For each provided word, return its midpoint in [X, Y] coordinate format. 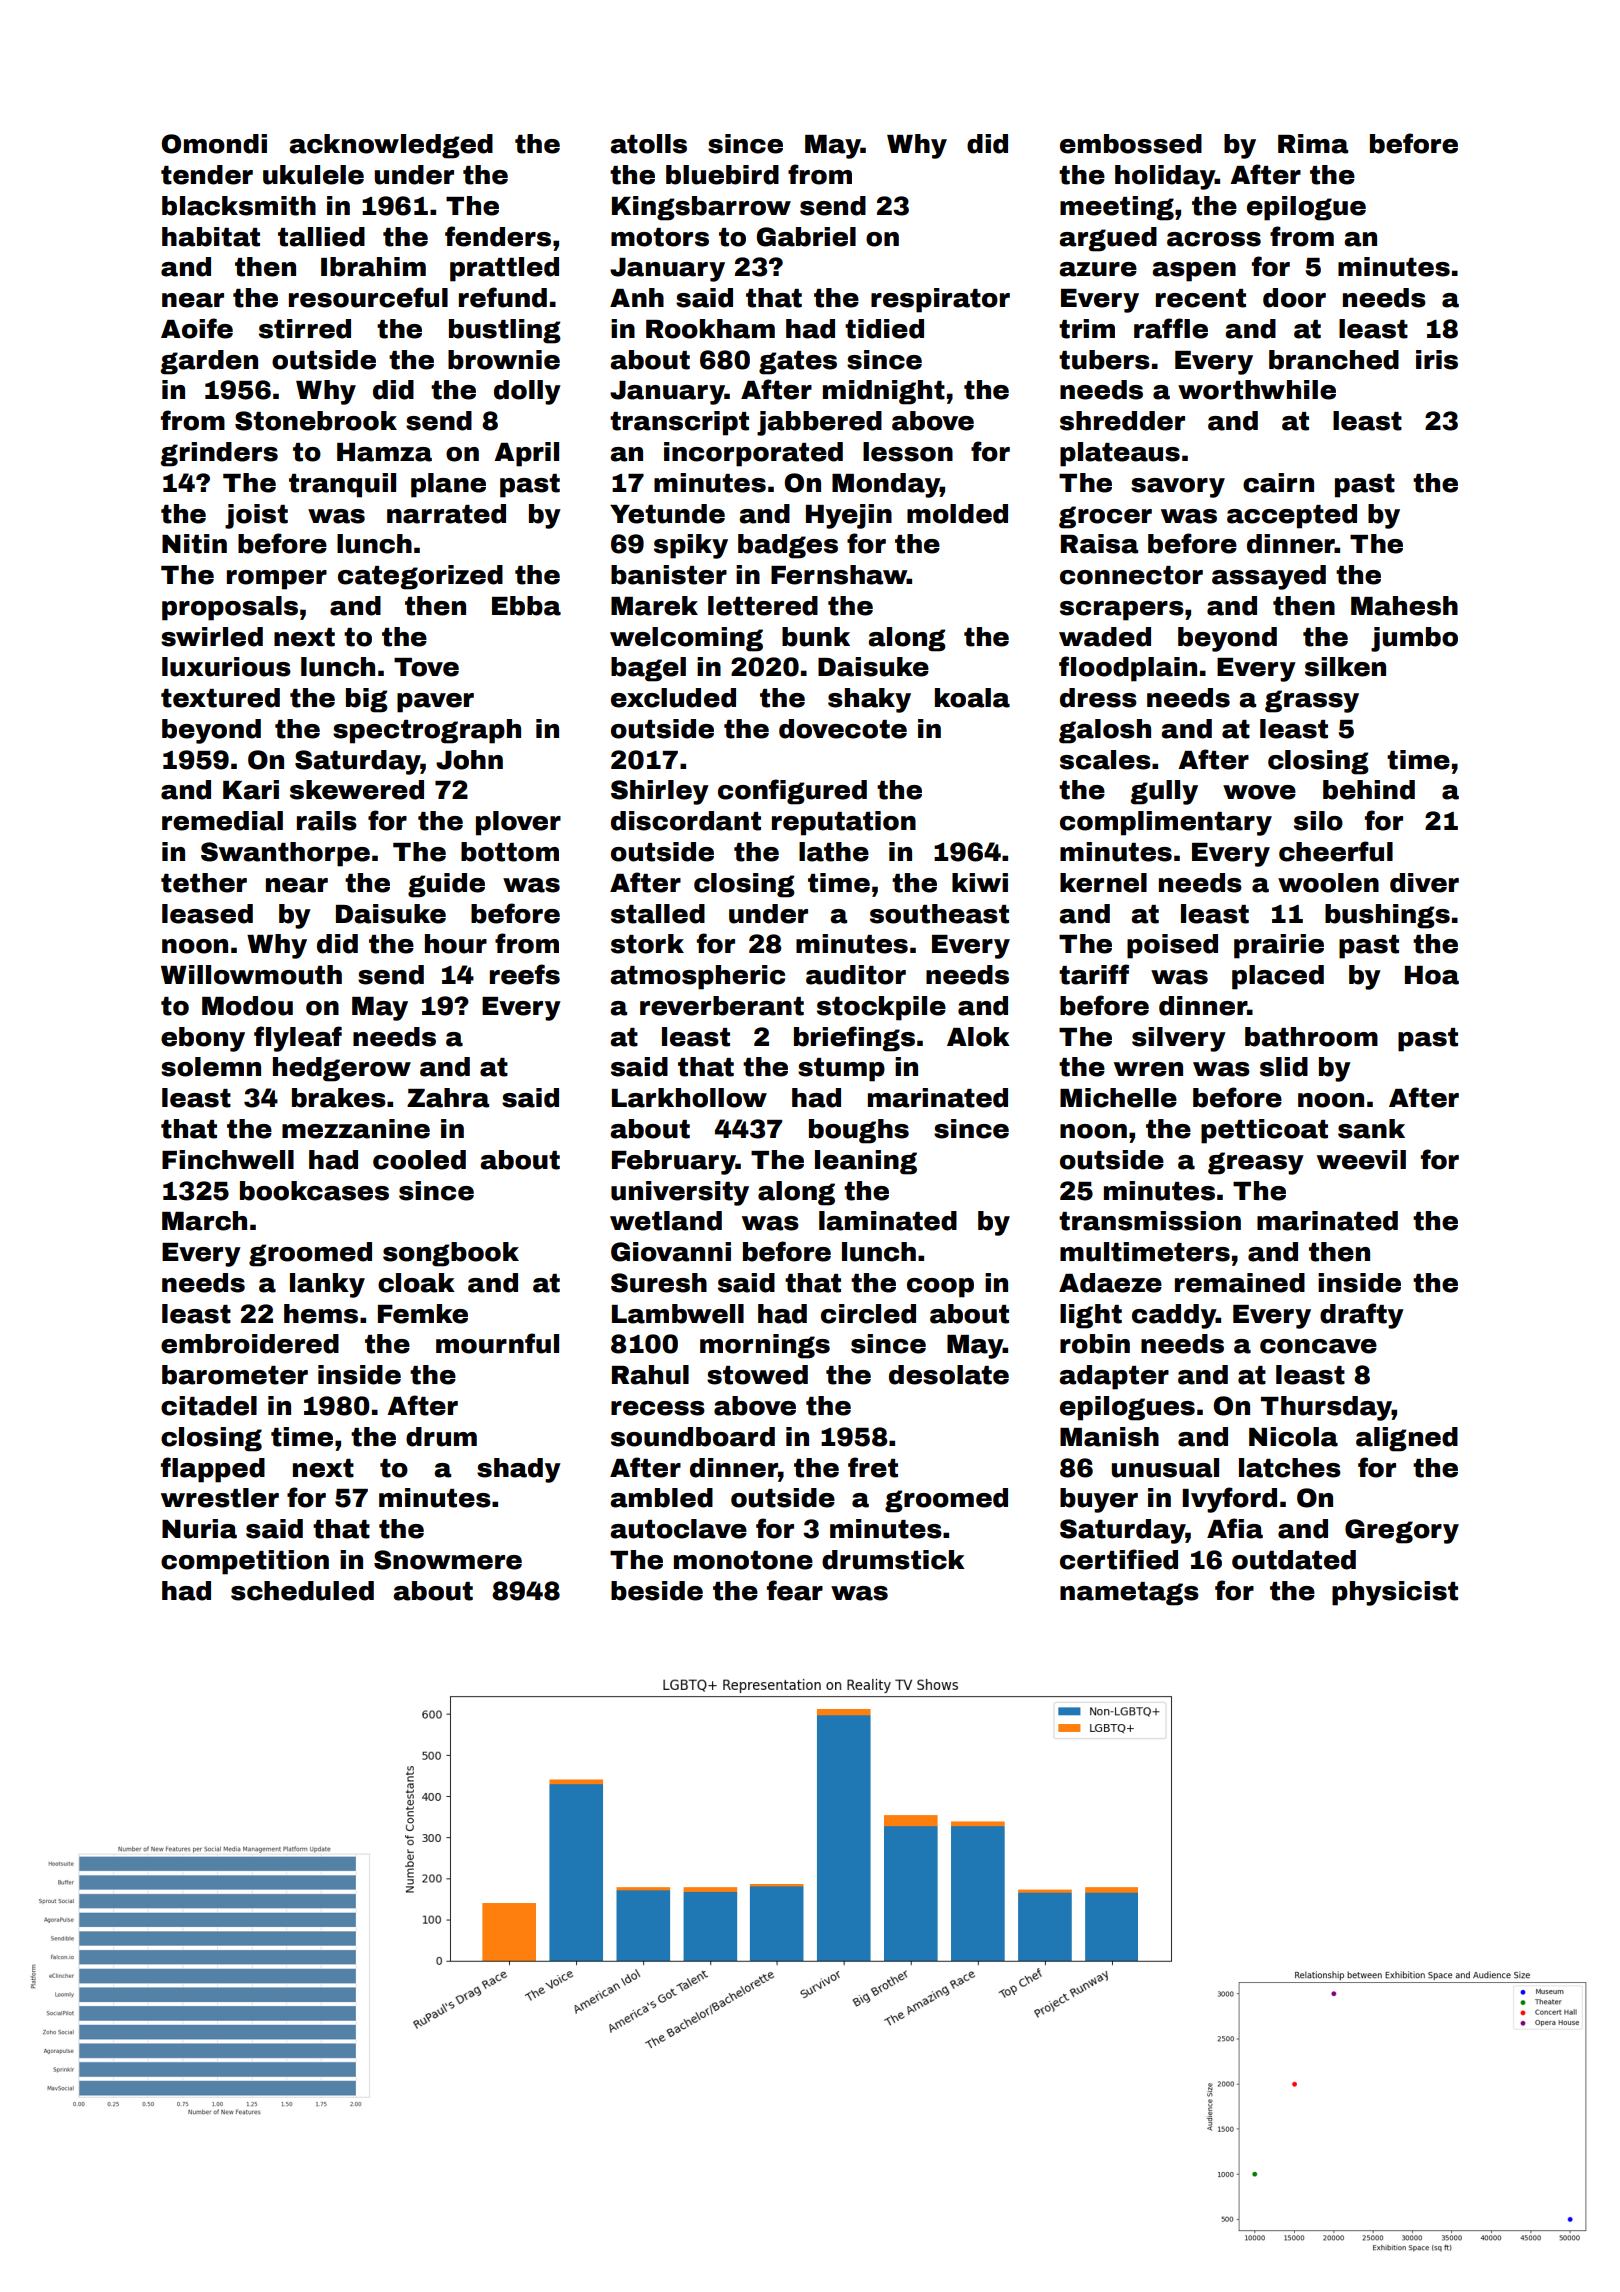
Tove [426, 667]
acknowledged [391, 146]
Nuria [199, 1529]
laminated [888, 1221]
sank [1371, 1129]
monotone [743, 1560]
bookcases [314, 1191]
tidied [884, 329]
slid [1284, 1067]
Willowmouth [251, 975]
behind [1369, 790]
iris [1437, 360]
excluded [673, 698]
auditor [856, 975]
